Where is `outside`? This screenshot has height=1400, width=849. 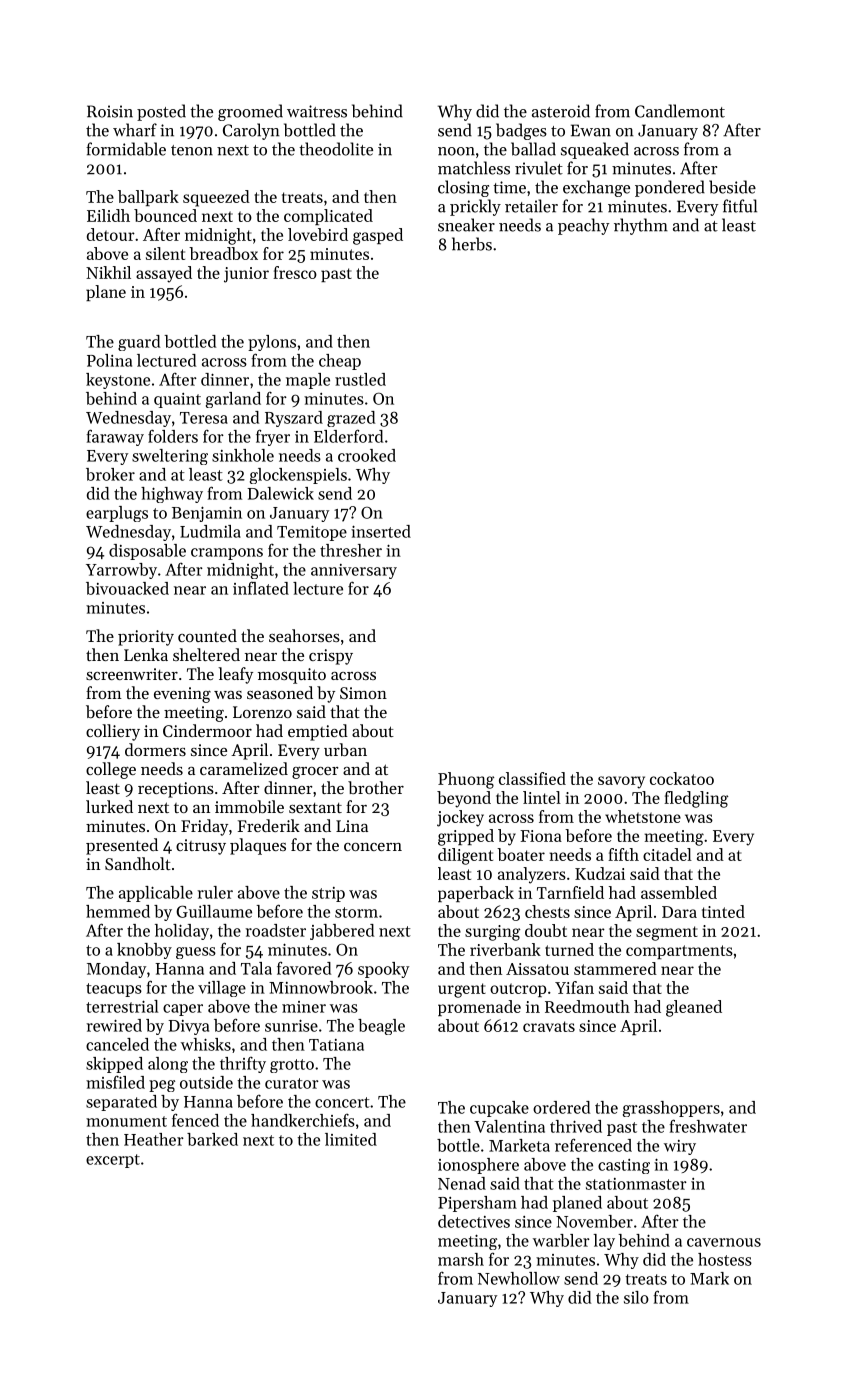 outside is located at coordinates (206, 1082).
